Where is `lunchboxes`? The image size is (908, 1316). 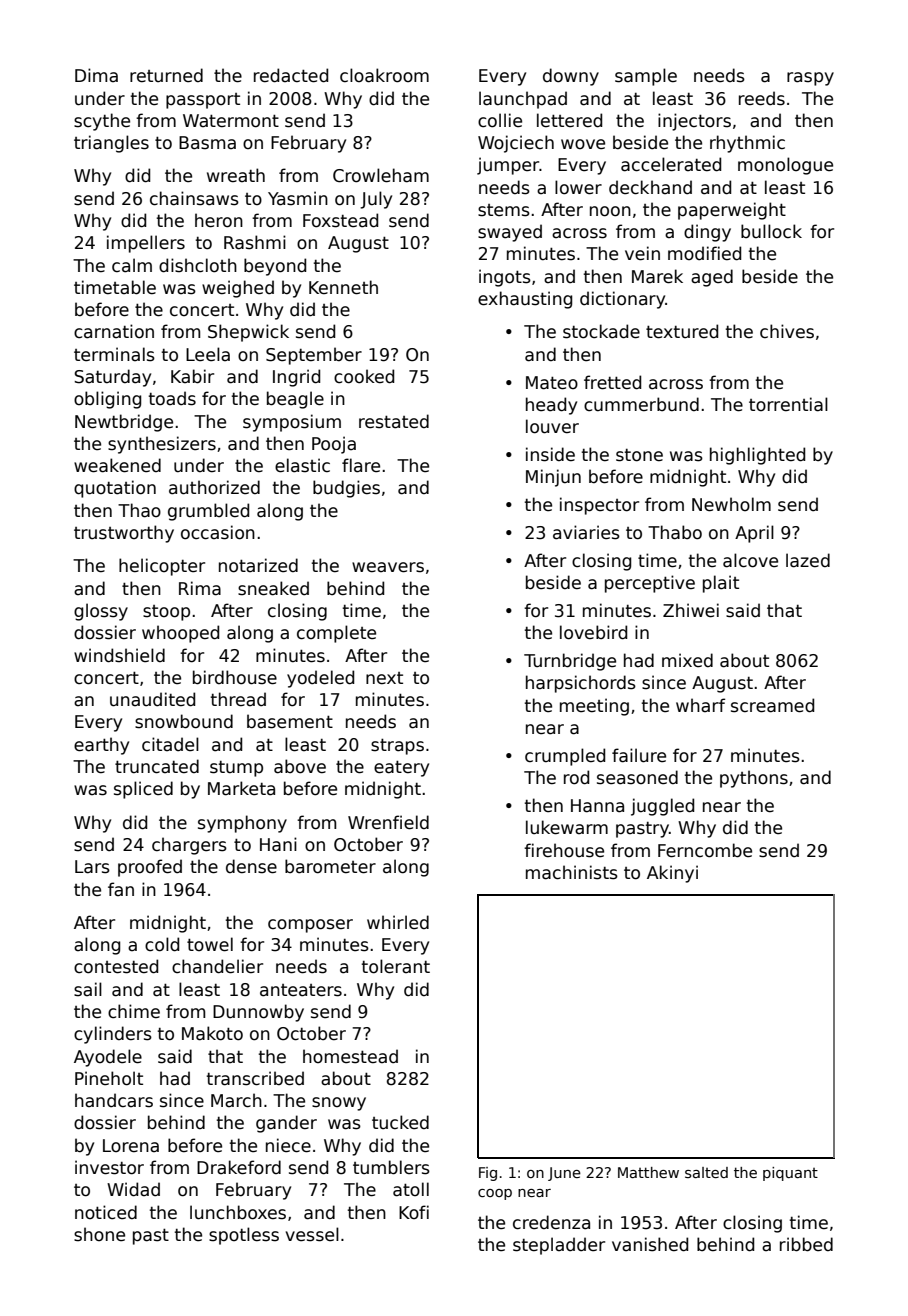 lunchboxes is located at coordinates (238, 1212).
